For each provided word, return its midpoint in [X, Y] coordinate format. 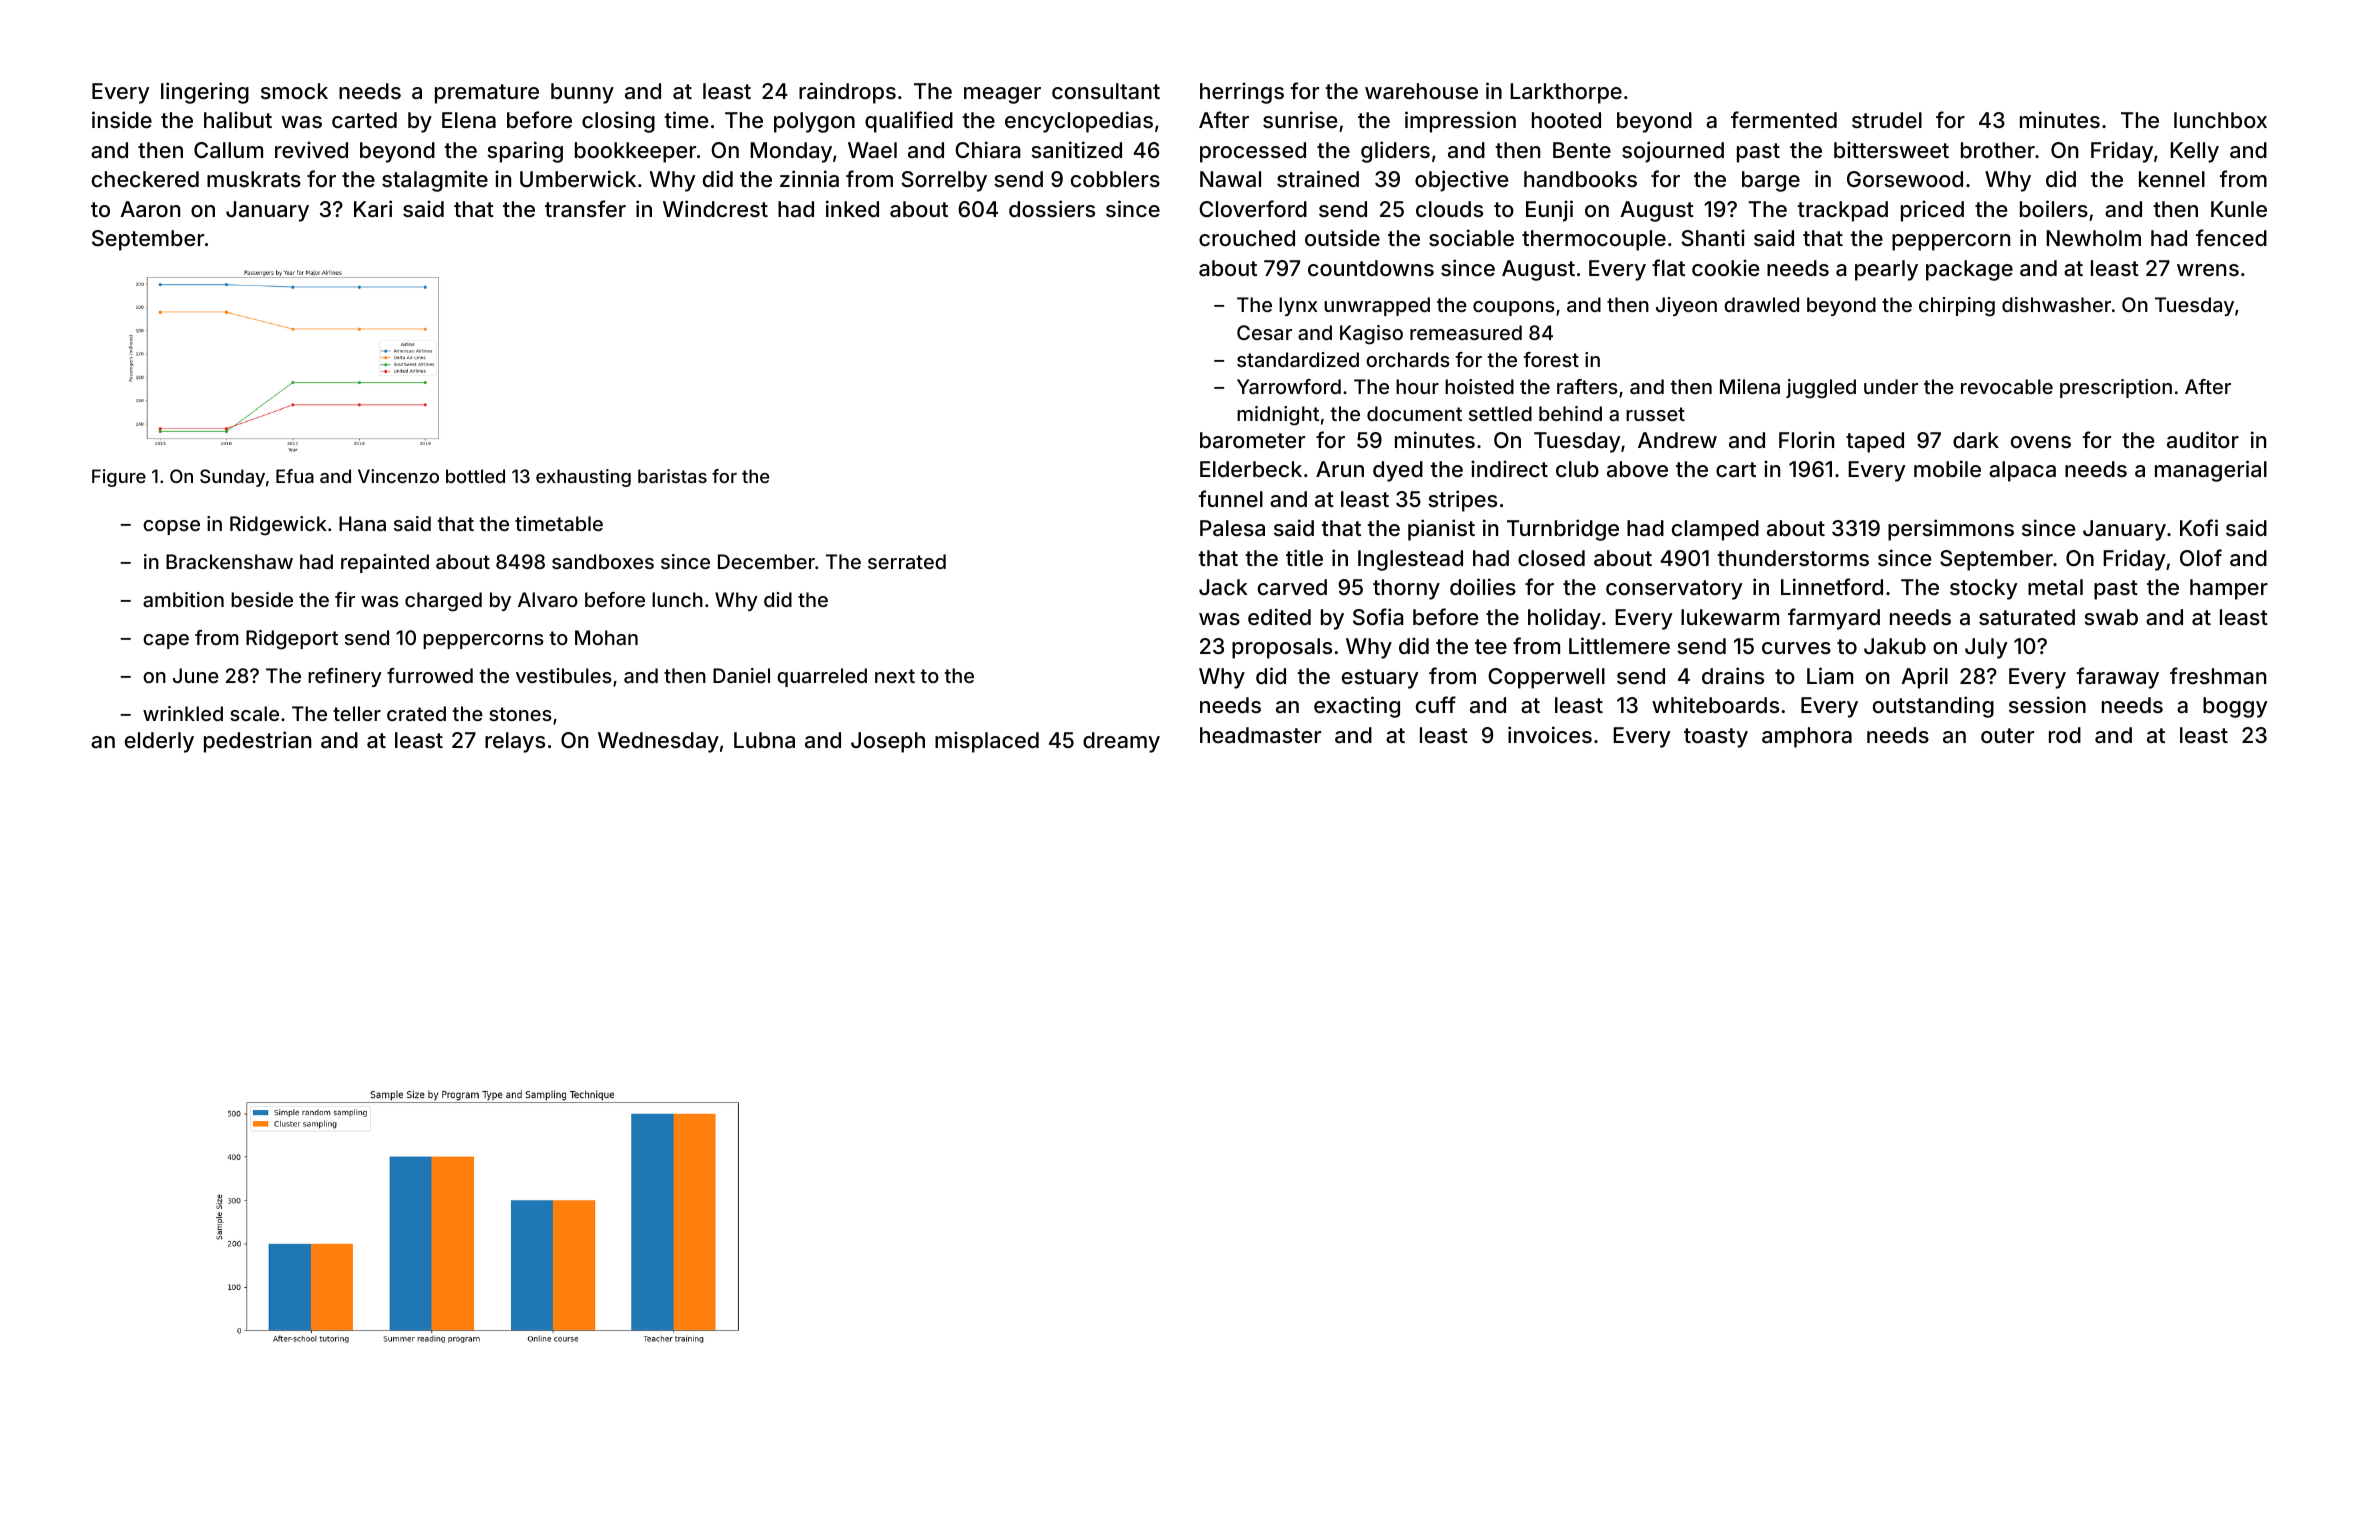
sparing [525, 152]
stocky [1984, 589]
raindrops [847, 93]
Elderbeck [1251, 469]
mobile [1947, 468]
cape [166, 641]
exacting [1357, 707]
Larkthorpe [1566, 93]
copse [171, 527]
